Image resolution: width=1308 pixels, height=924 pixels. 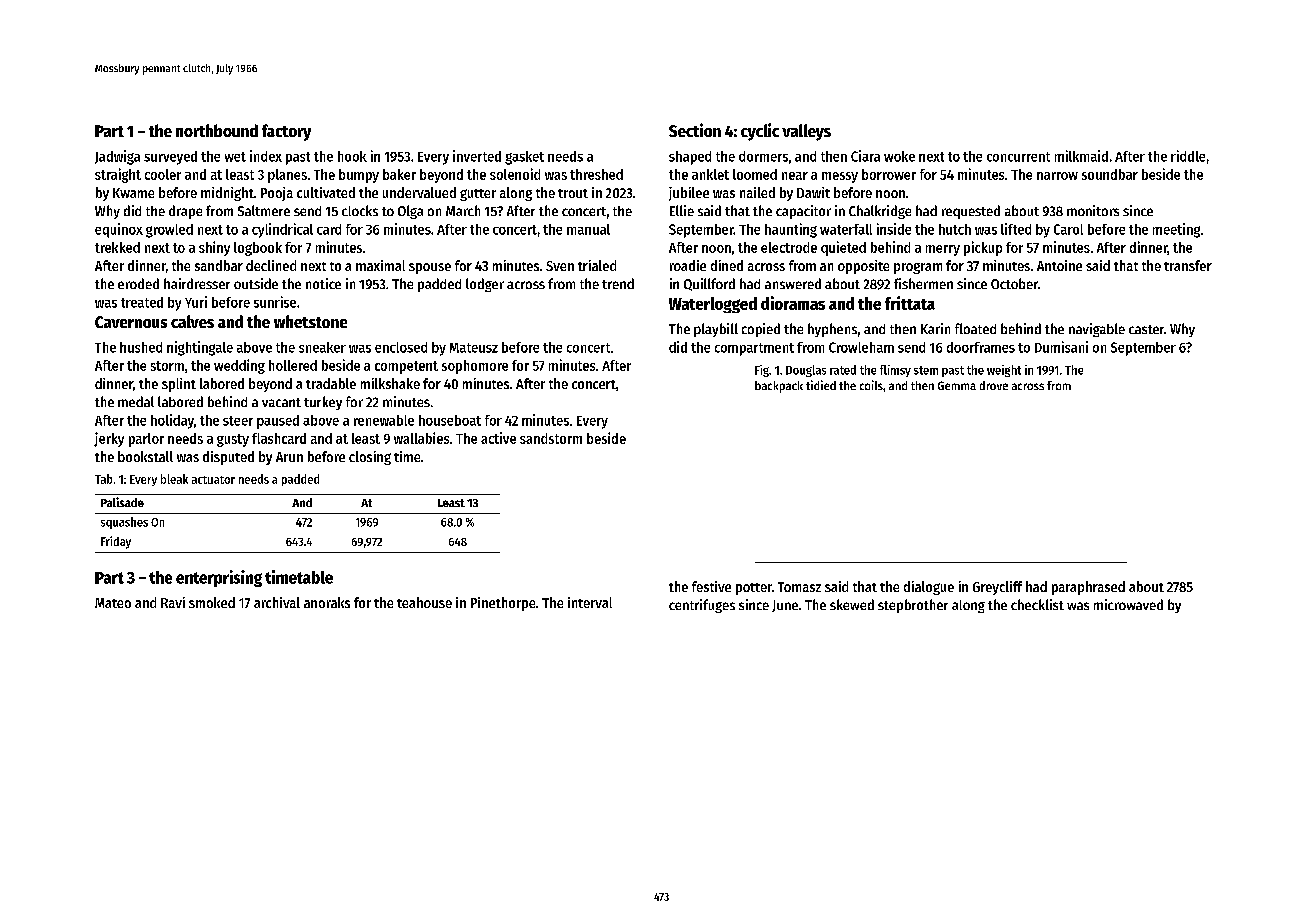 What do you see at coordinates (761, 330) in the document?
I see `copied` at bounding box center [761, 330].
